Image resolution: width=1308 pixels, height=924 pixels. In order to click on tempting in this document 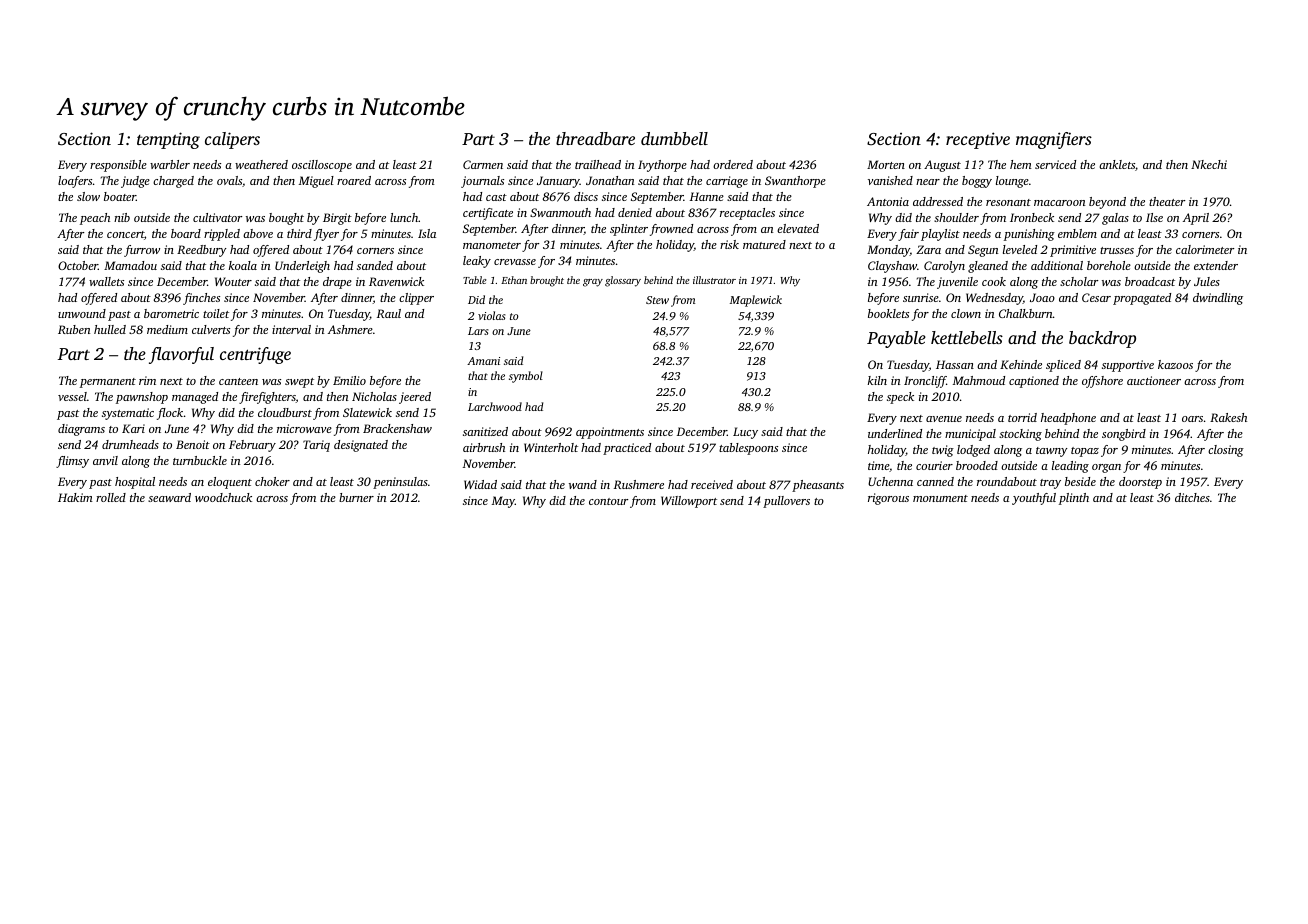, I will do `click(168, 140)`.
